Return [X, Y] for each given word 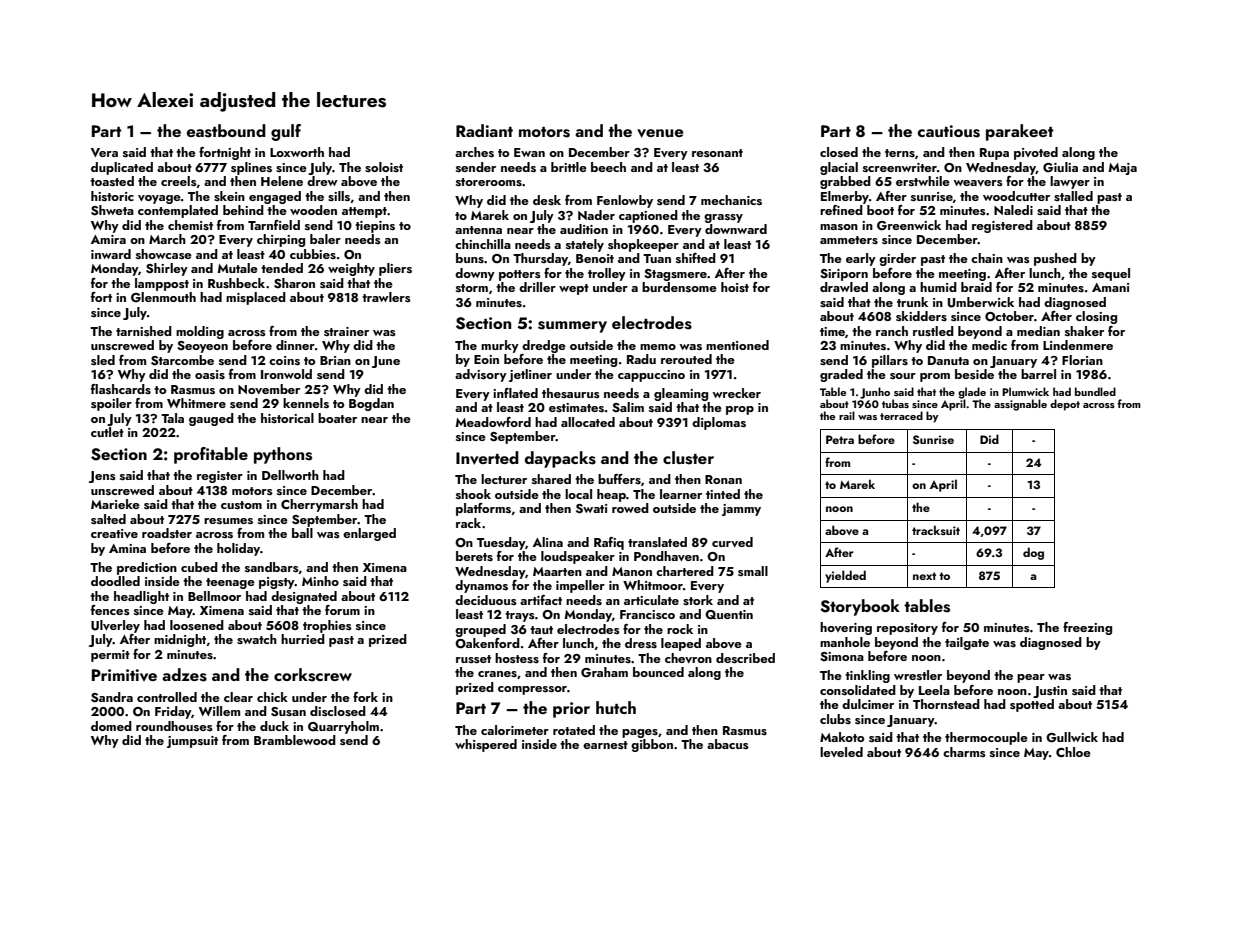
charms [964, 752]
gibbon [652, 745]
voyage [159, 199]
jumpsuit [192, 742]
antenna [478, 230]
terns [900, 153]
